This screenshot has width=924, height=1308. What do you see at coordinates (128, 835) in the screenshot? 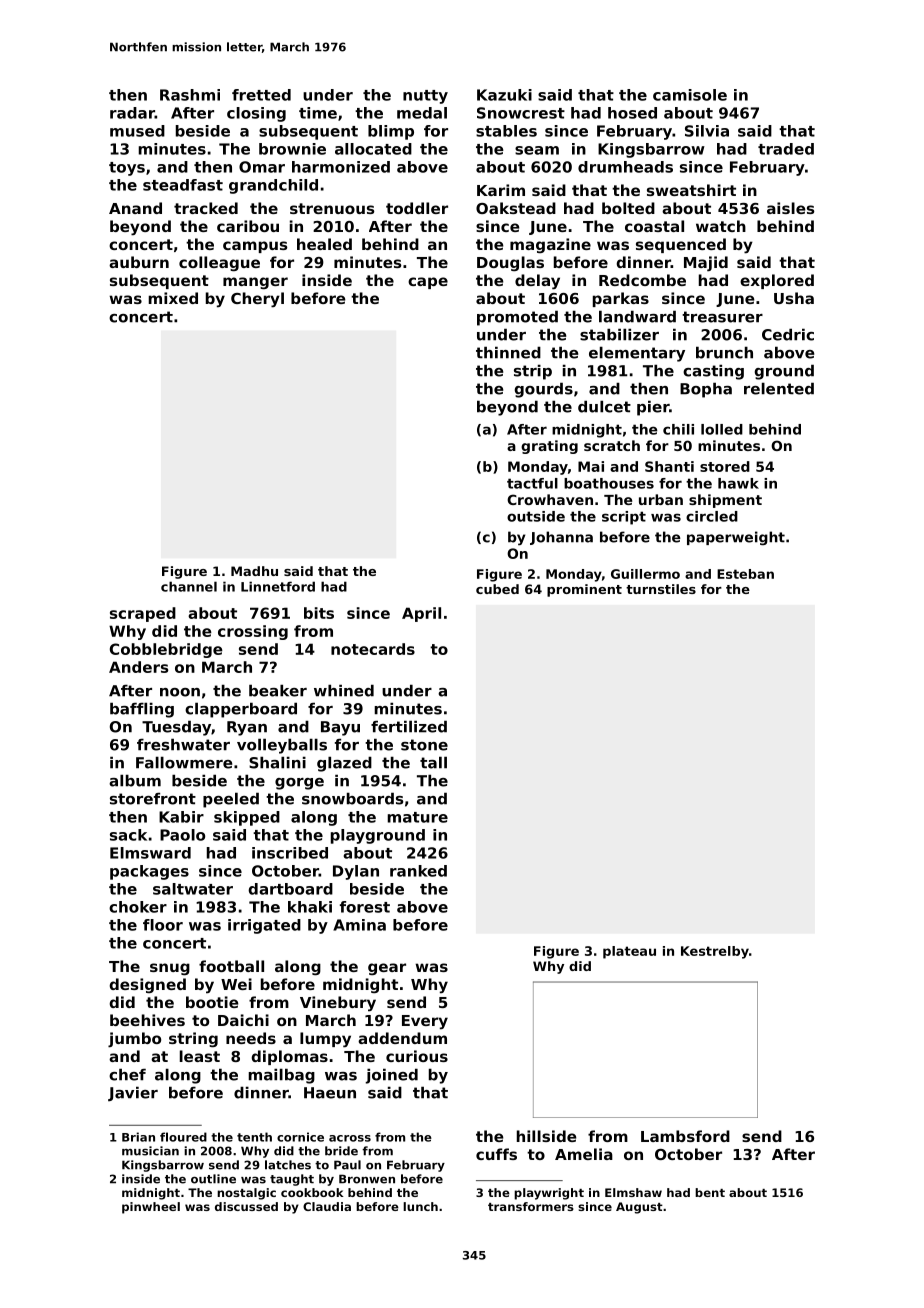
I see `sack` at bounding box center [128, 835].
